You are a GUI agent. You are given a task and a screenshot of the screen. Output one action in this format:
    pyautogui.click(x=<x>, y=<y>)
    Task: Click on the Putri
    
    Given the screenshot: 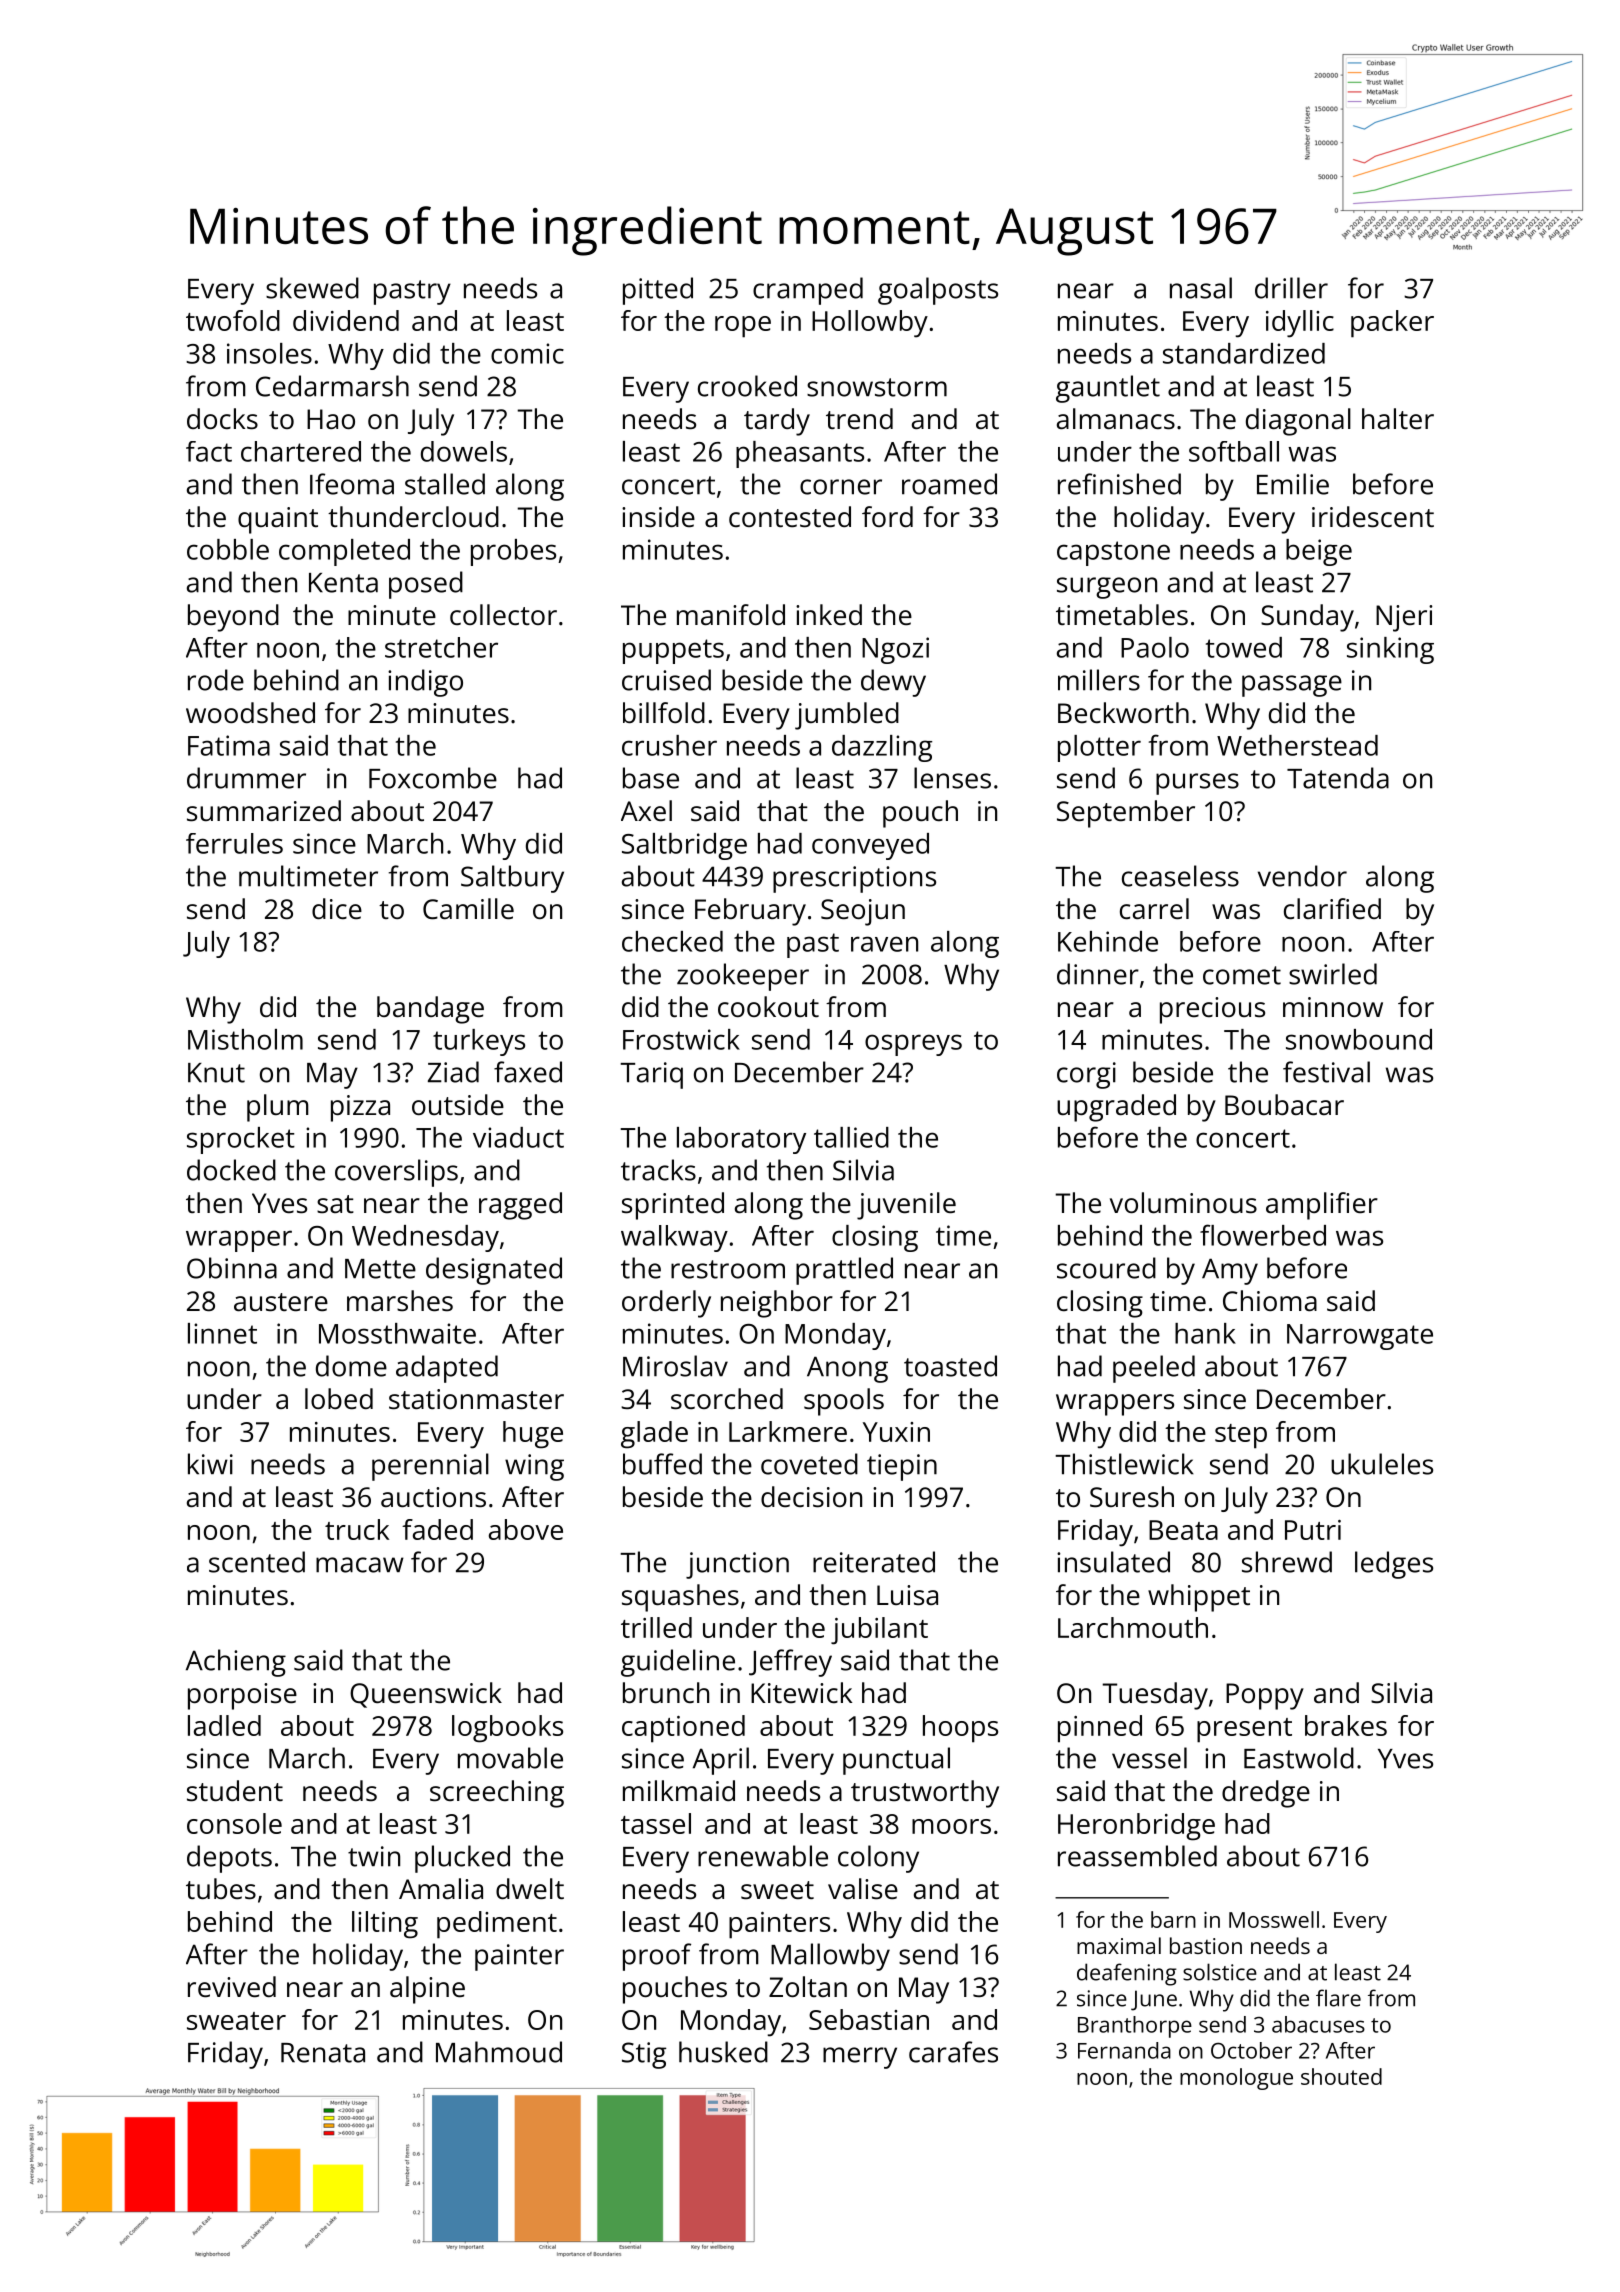 What is the action you would take?
    pyautogui.click(x=1313, y=1530)
